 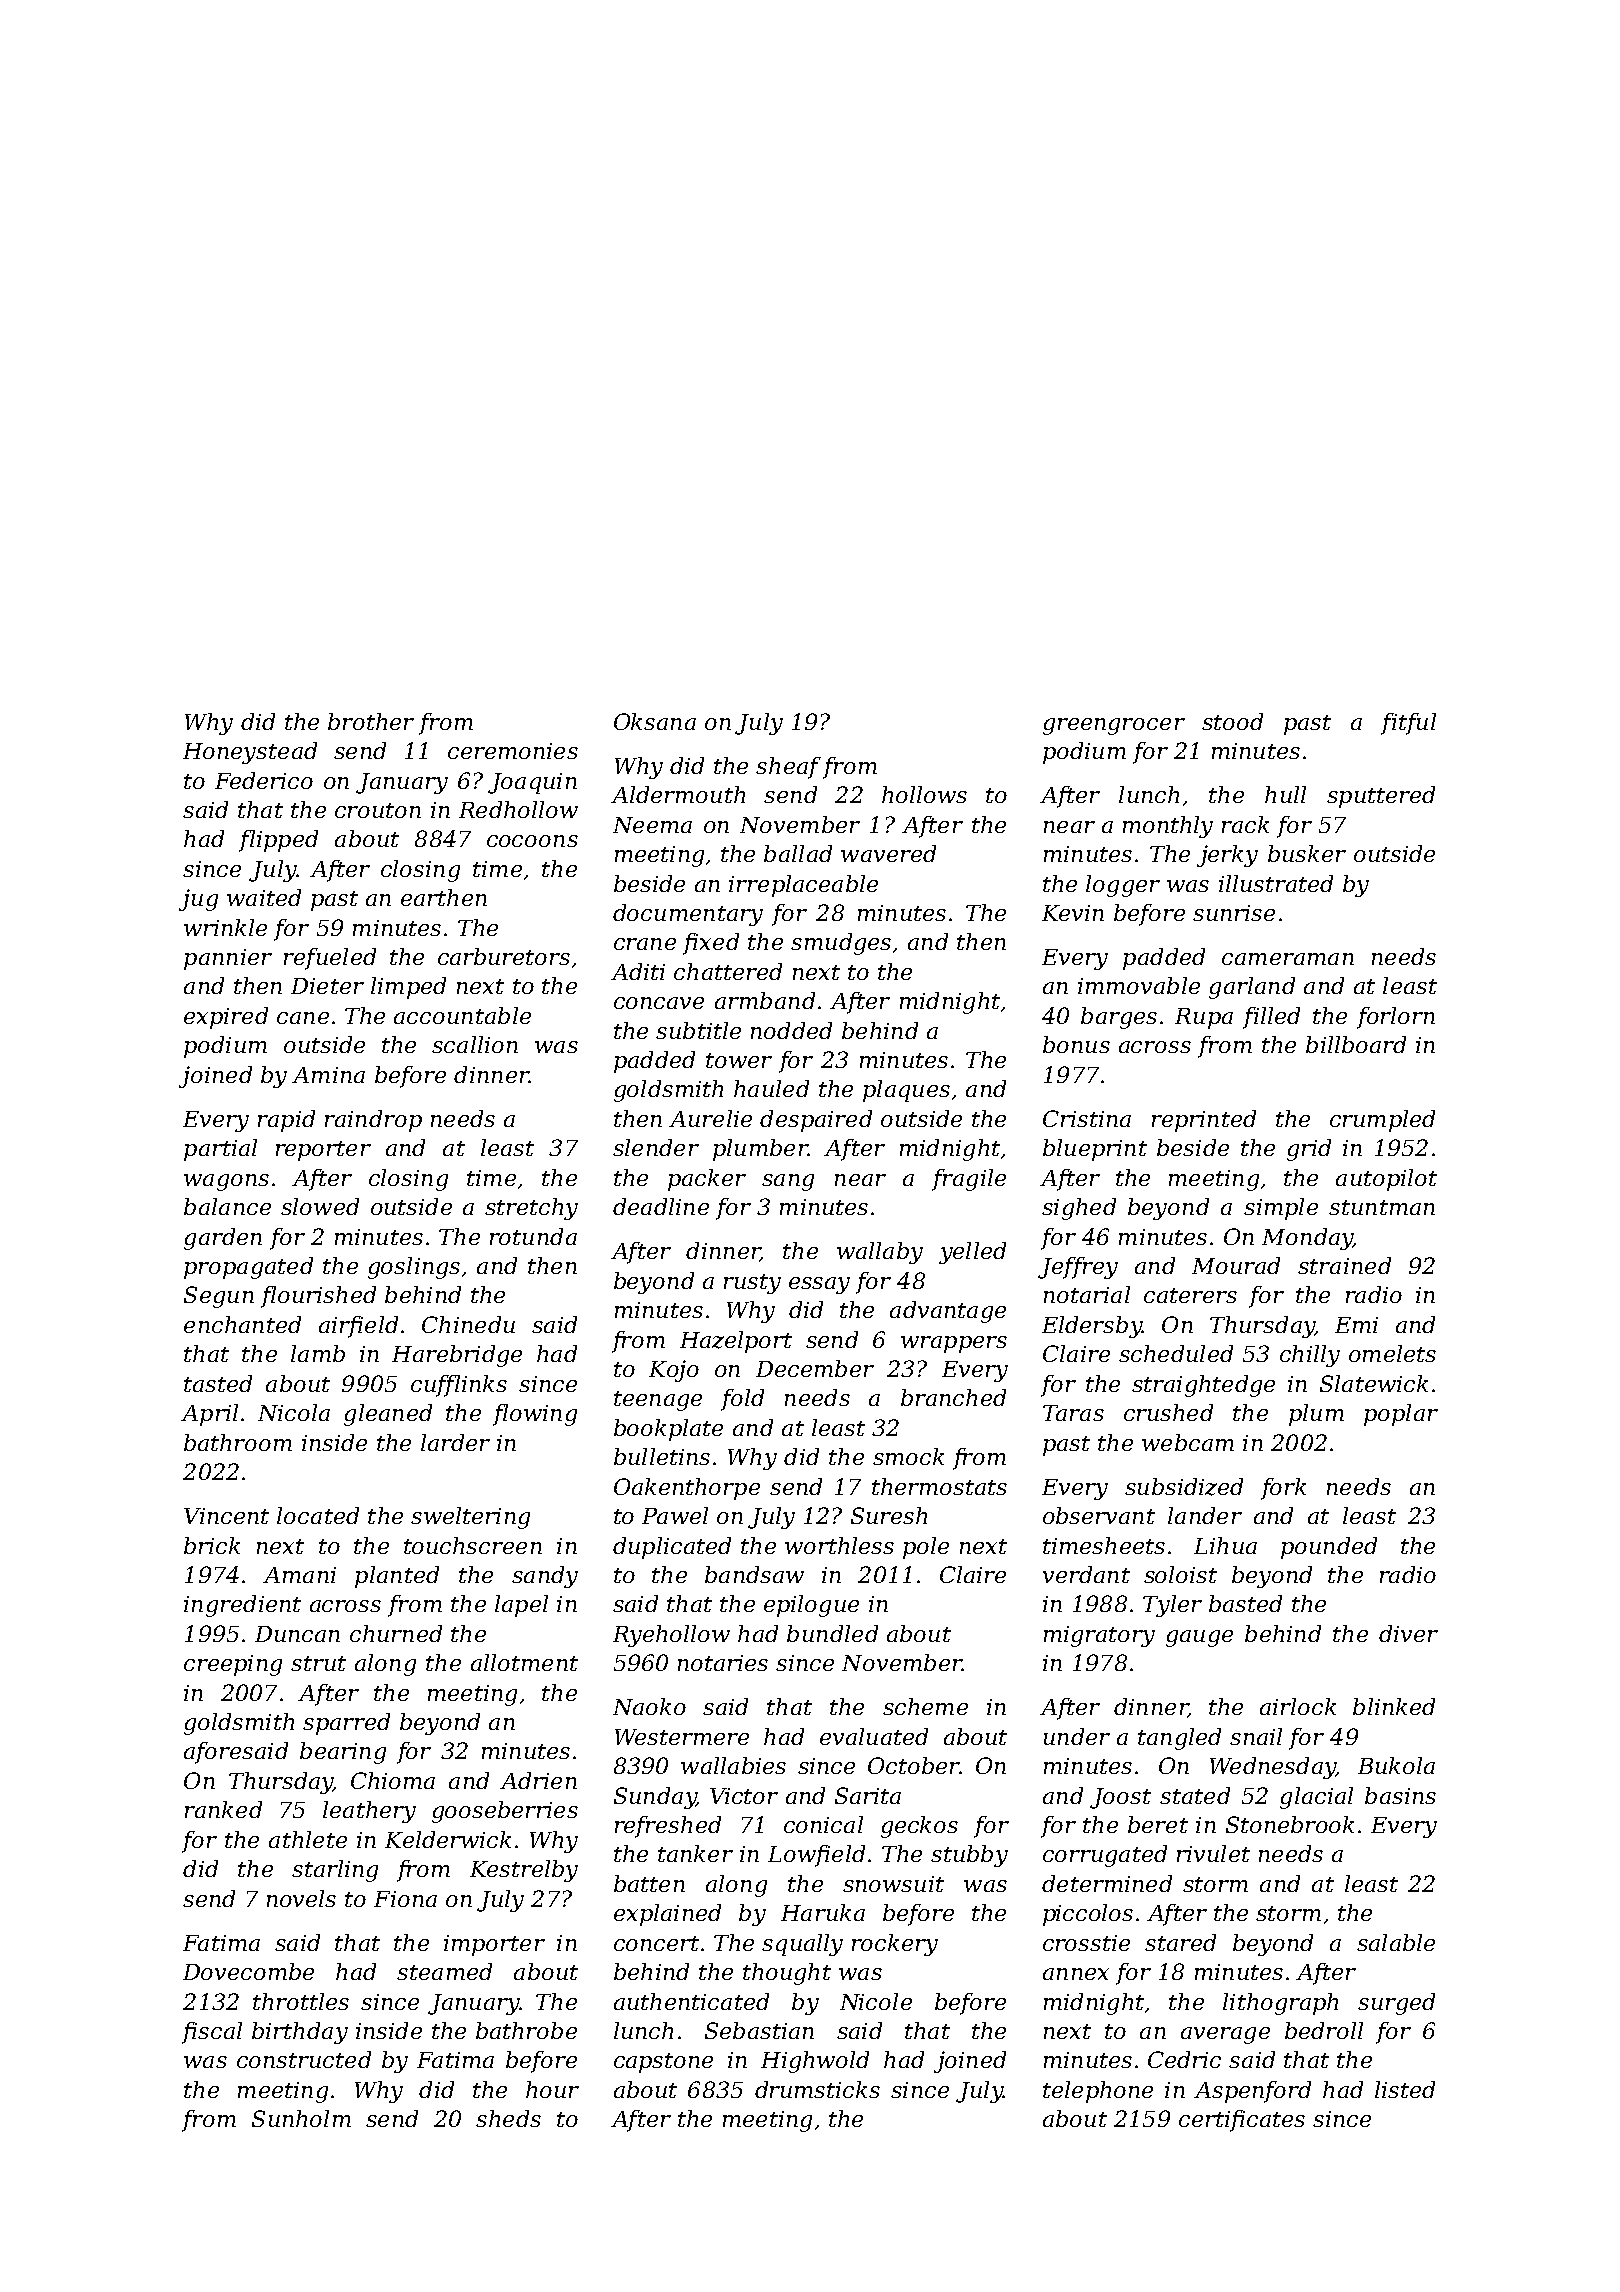 What do you see at coordinates (228, 959) in the screenshot?
I see `pannier` at bounding box center [228, 959].
